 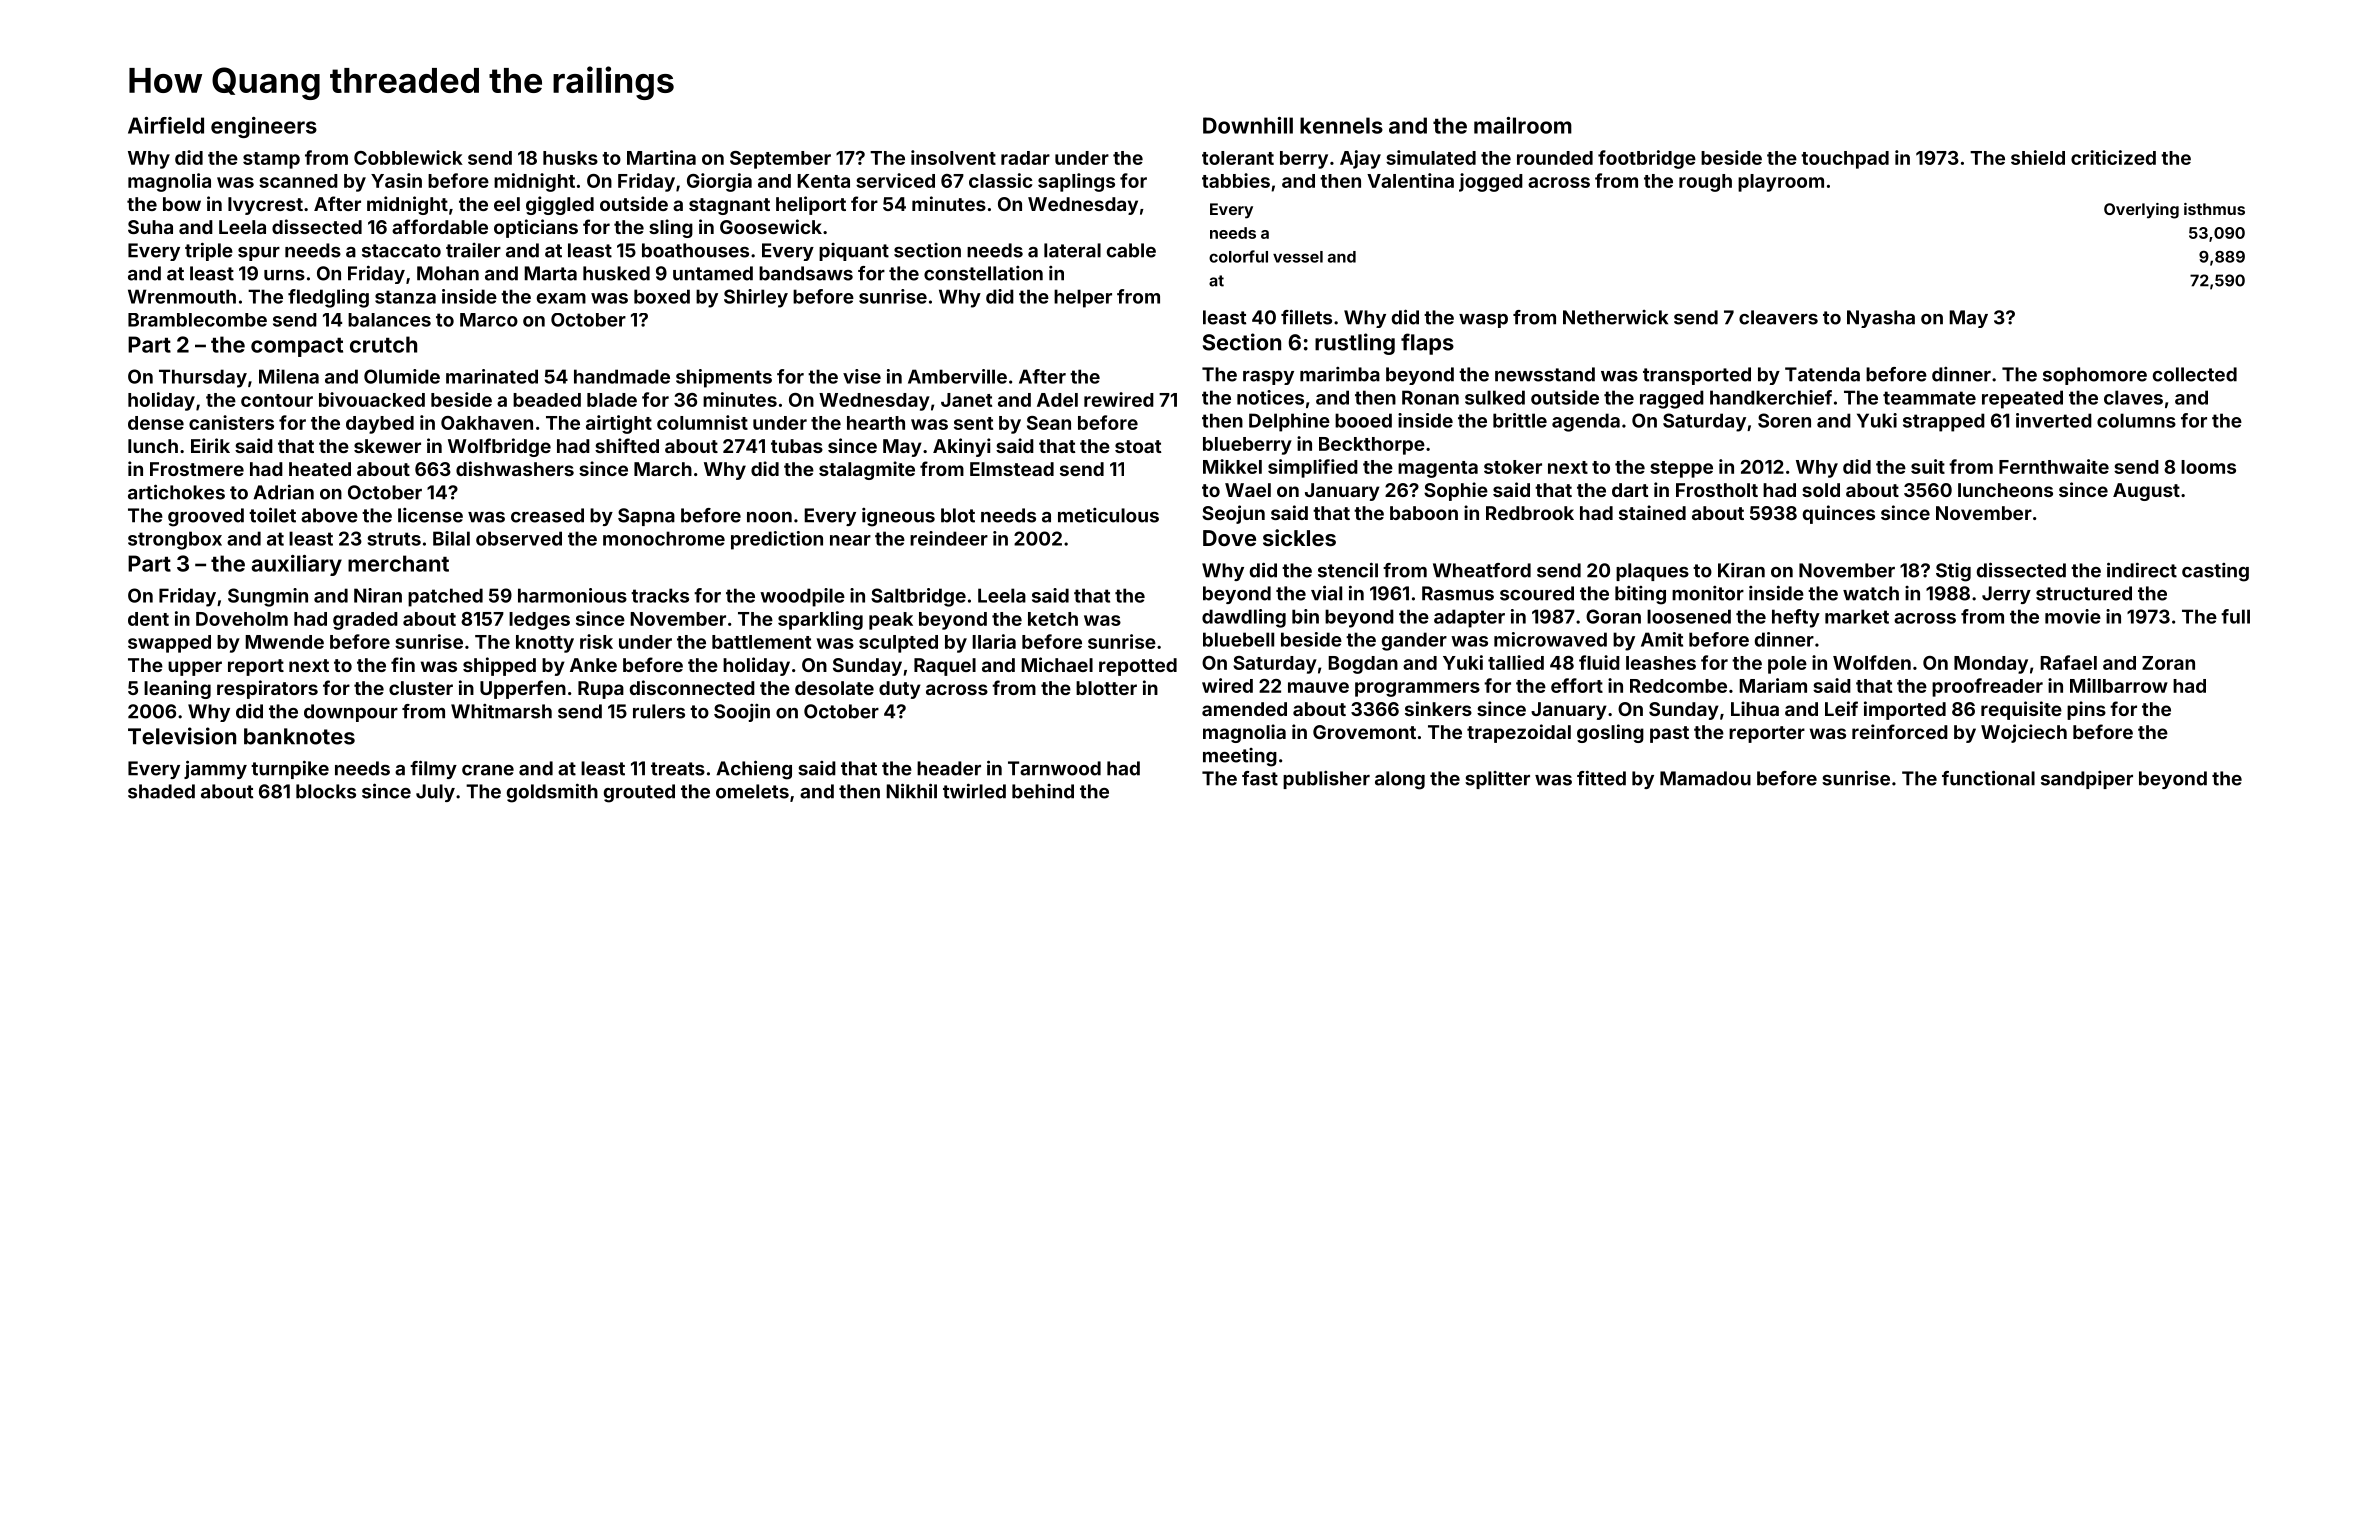 I want to click on blocks, so click(x=326, y=791).
